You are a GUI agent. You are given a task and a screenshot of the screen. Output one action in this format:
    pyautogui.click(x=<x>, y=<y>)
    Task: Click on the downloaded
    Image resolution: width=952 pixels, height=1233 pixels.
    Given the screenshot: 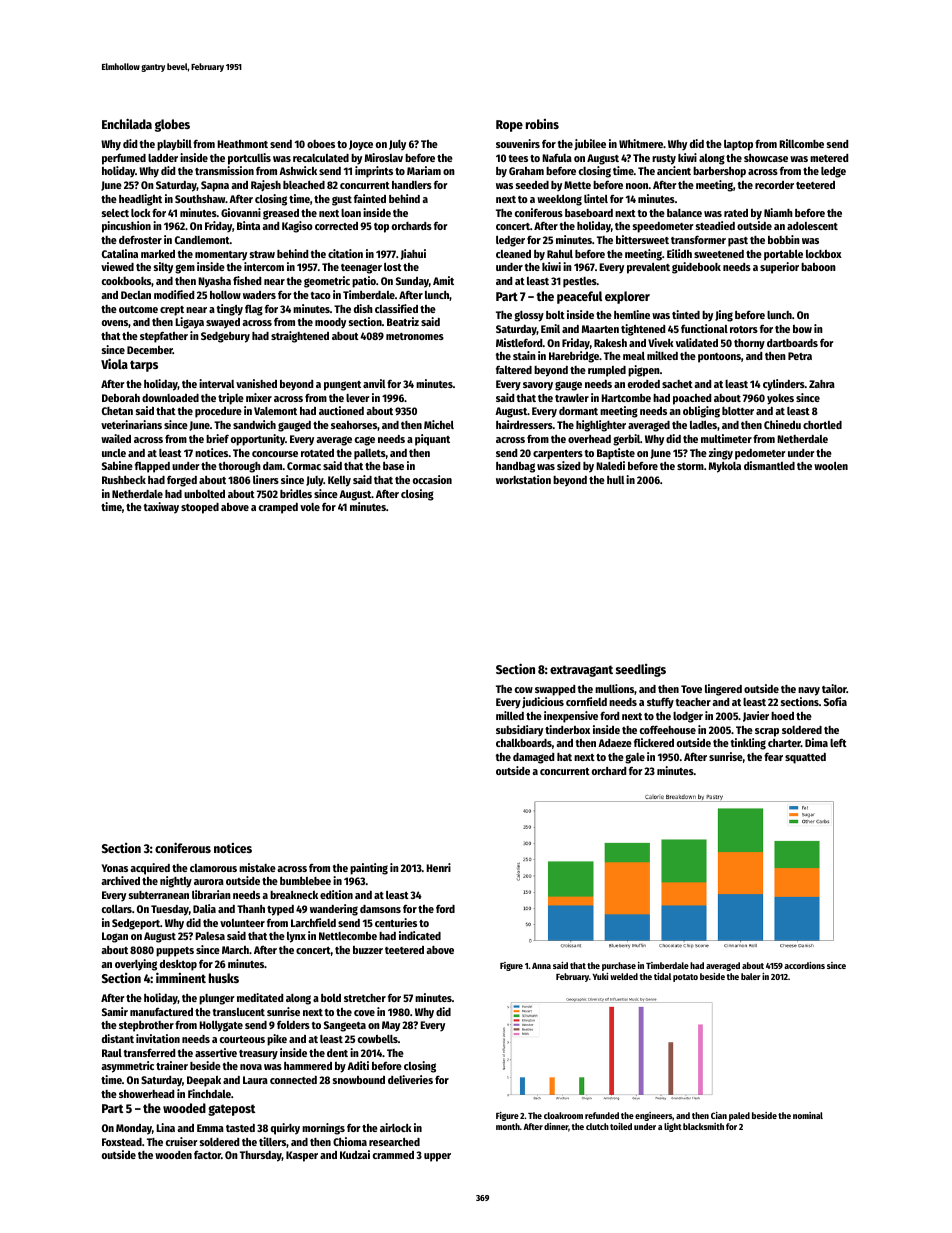 What is the action you would take?
    pyautogui.click(x=170, y=398)
